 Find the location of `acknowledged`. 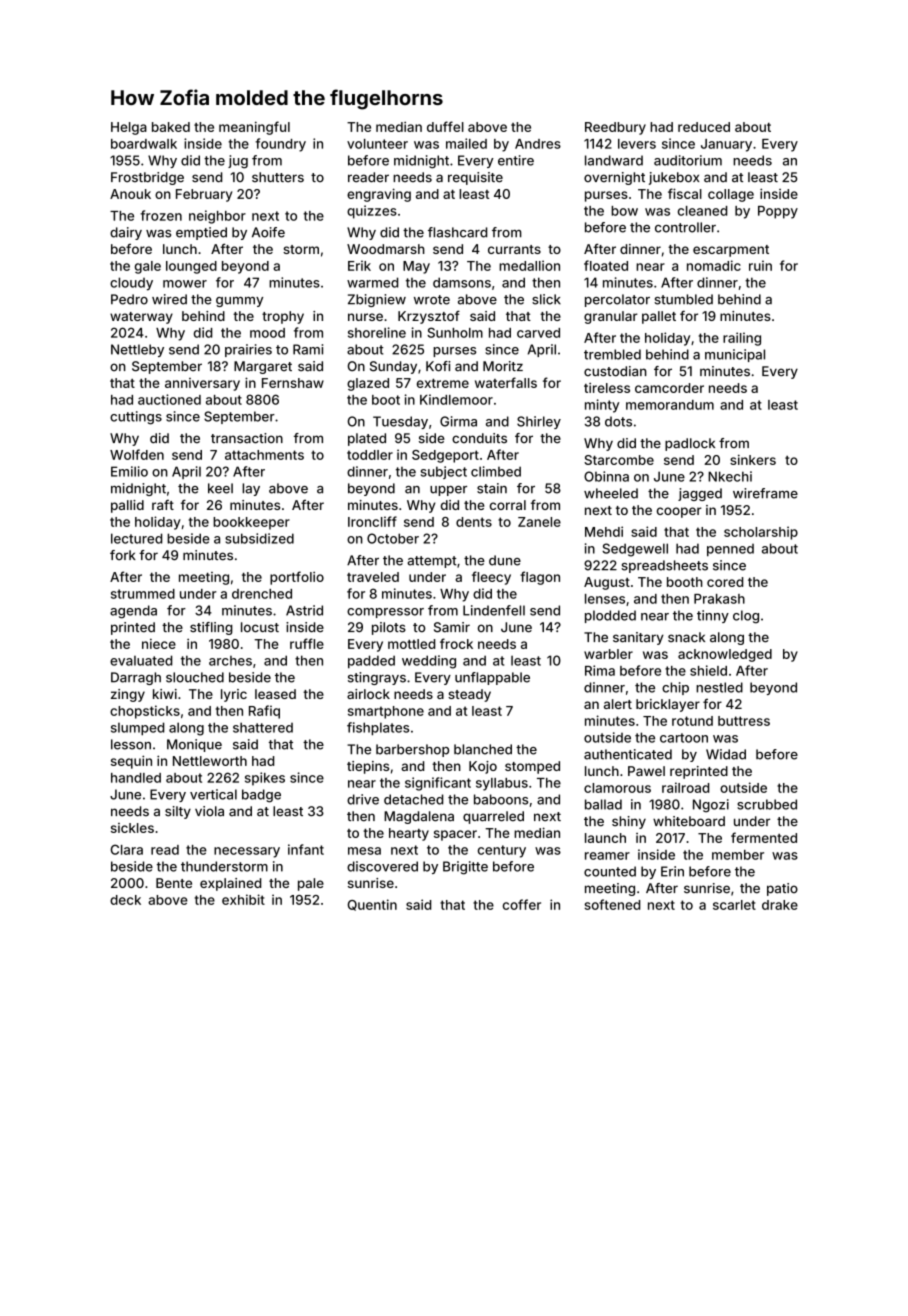

acknowledged is located at coordinates (725, 655).
